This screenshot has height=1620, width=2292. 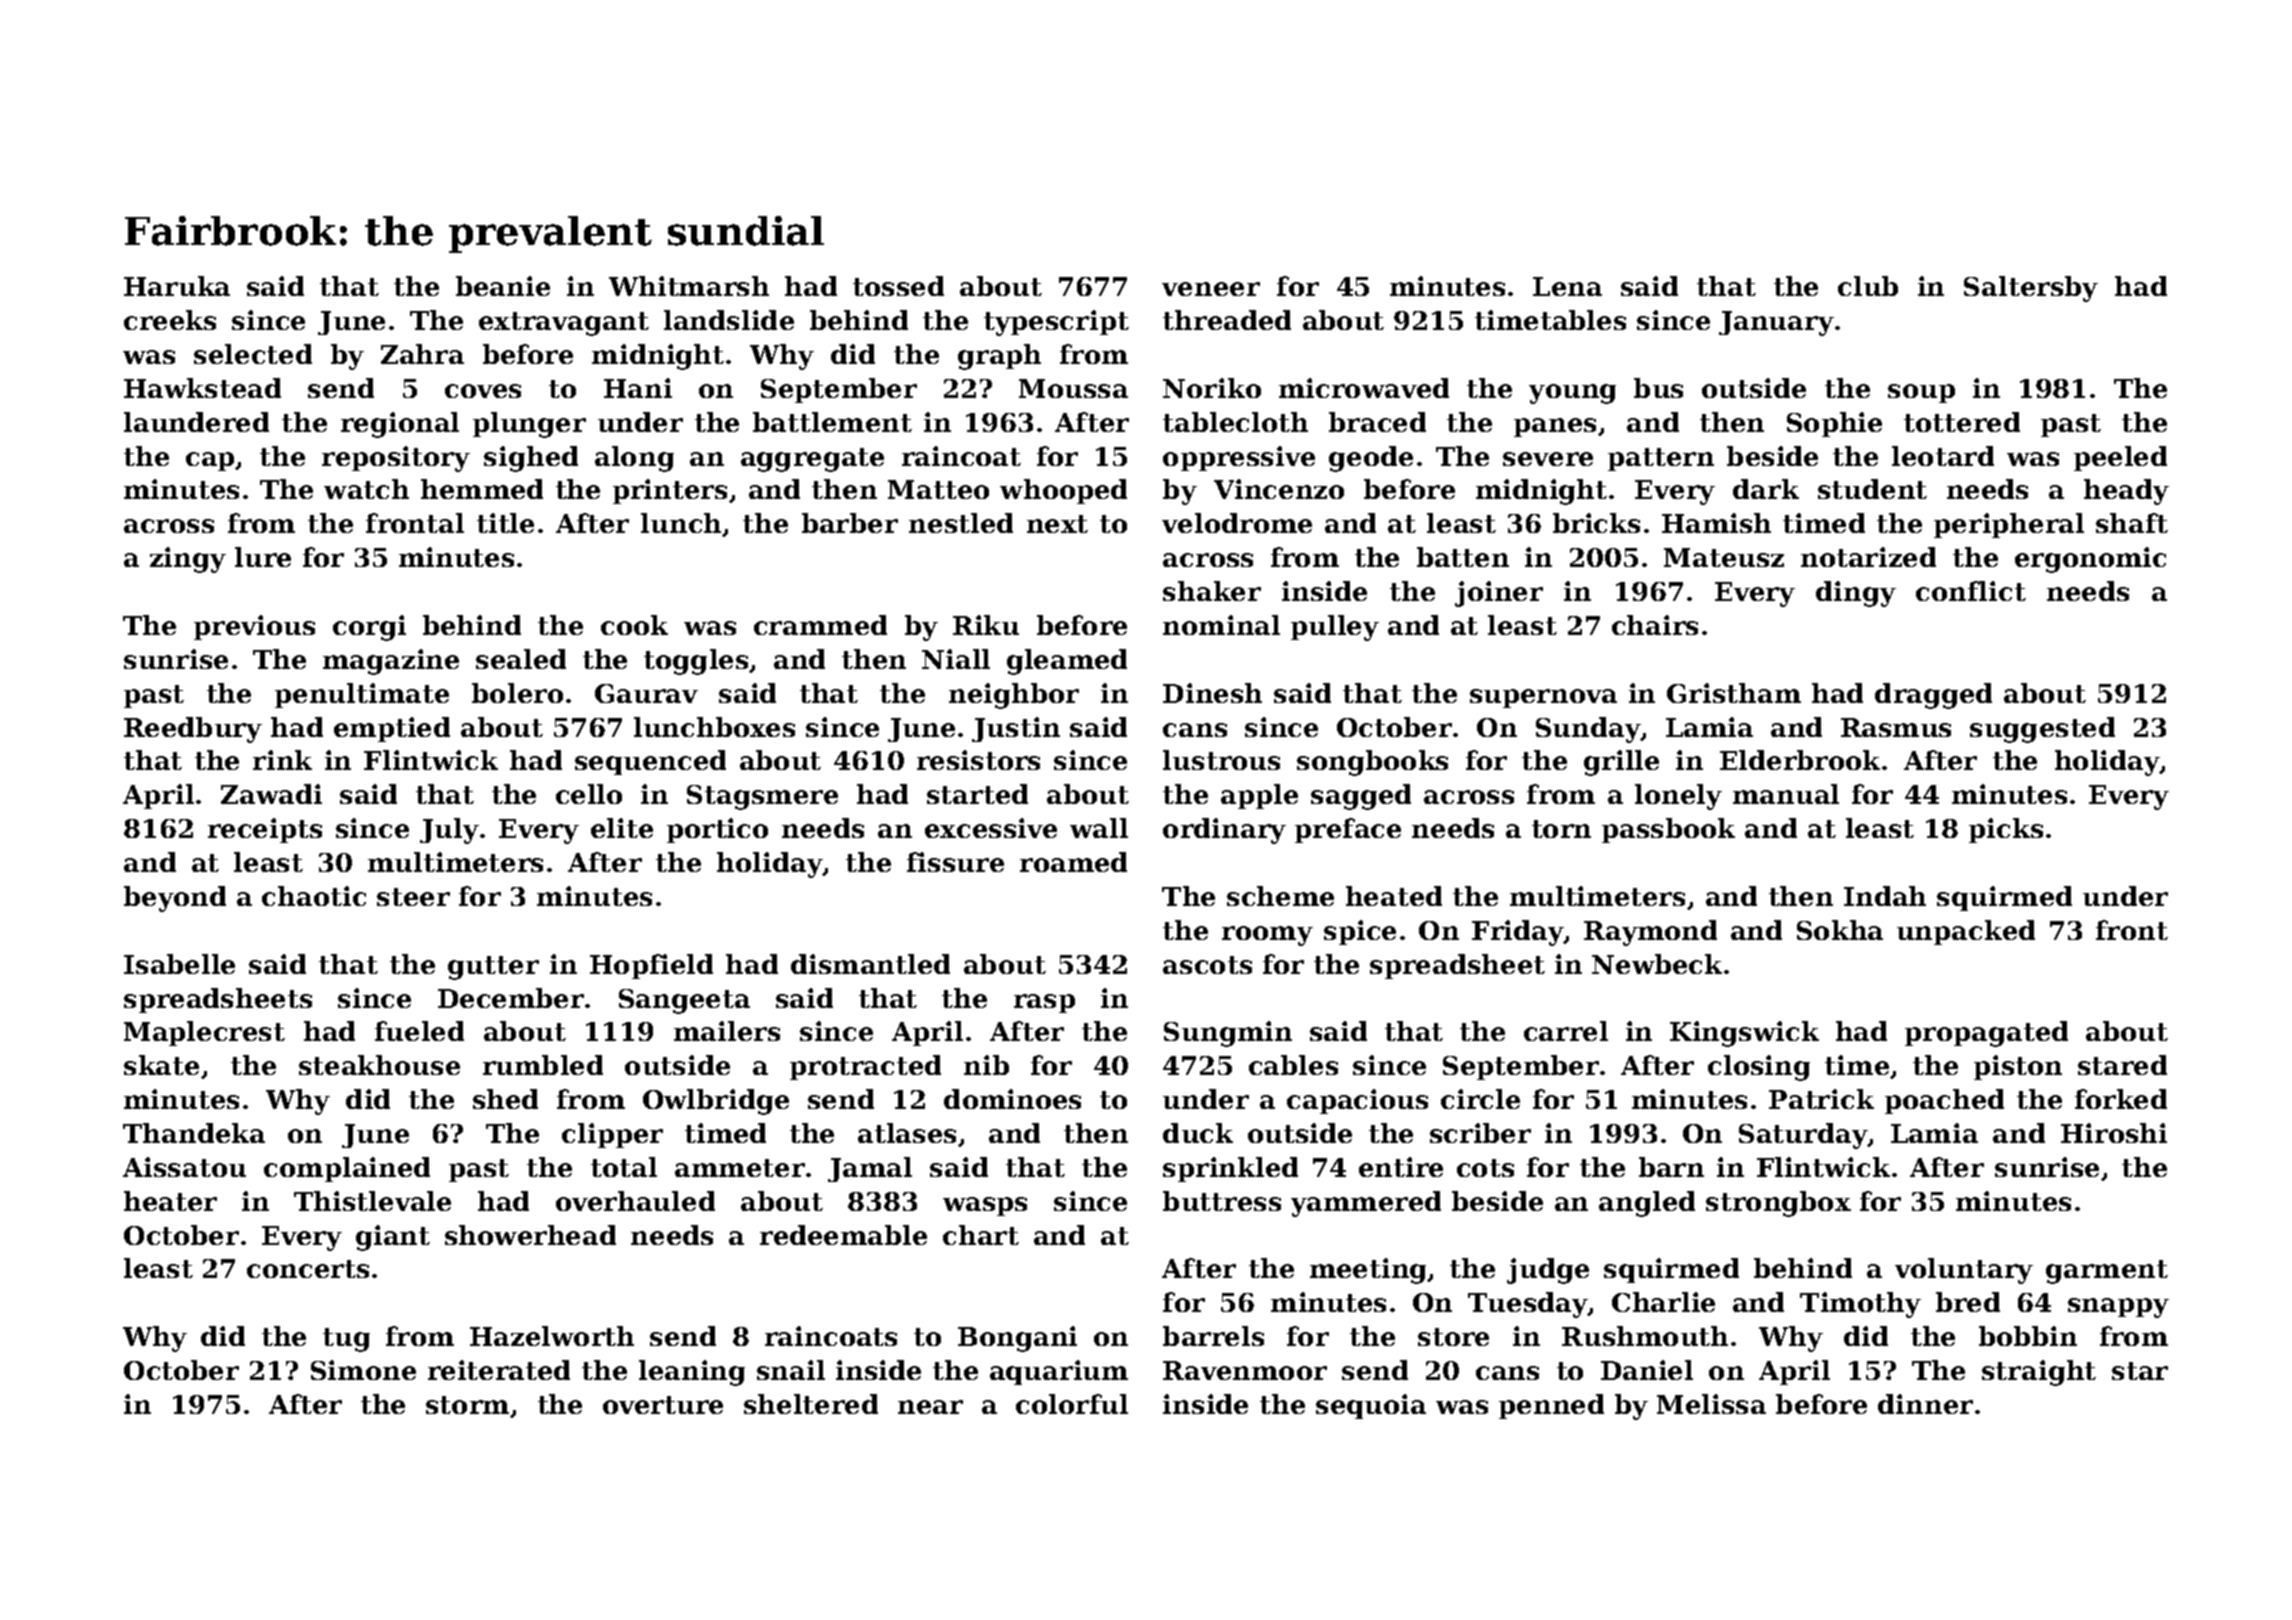 What do you see at coordinates (1211, 289) in the screenshot?
I see `veneer` at bounding box center [1211, 289].
